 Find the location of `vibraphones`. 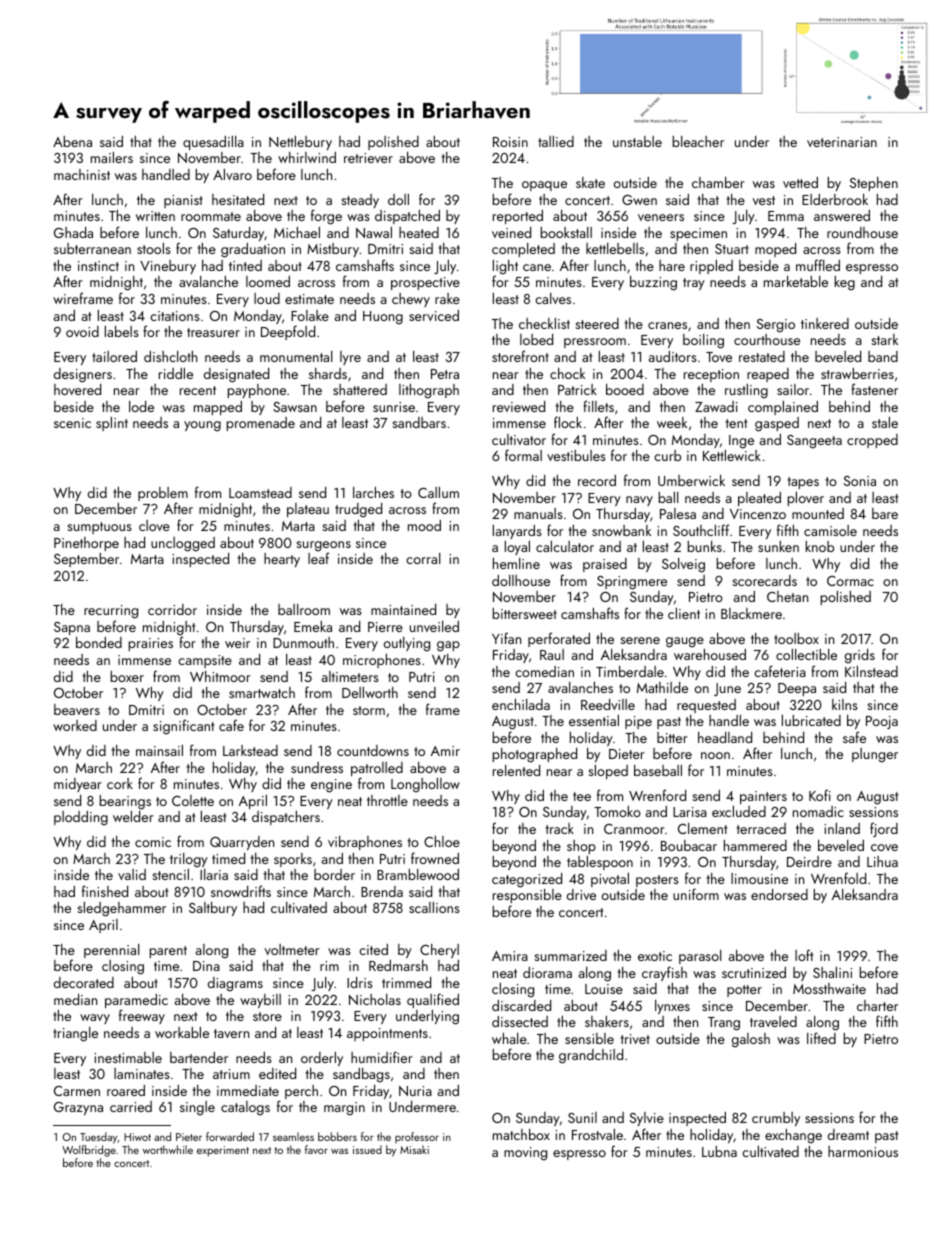

vibraphones is located at coordinates (365, 843).
